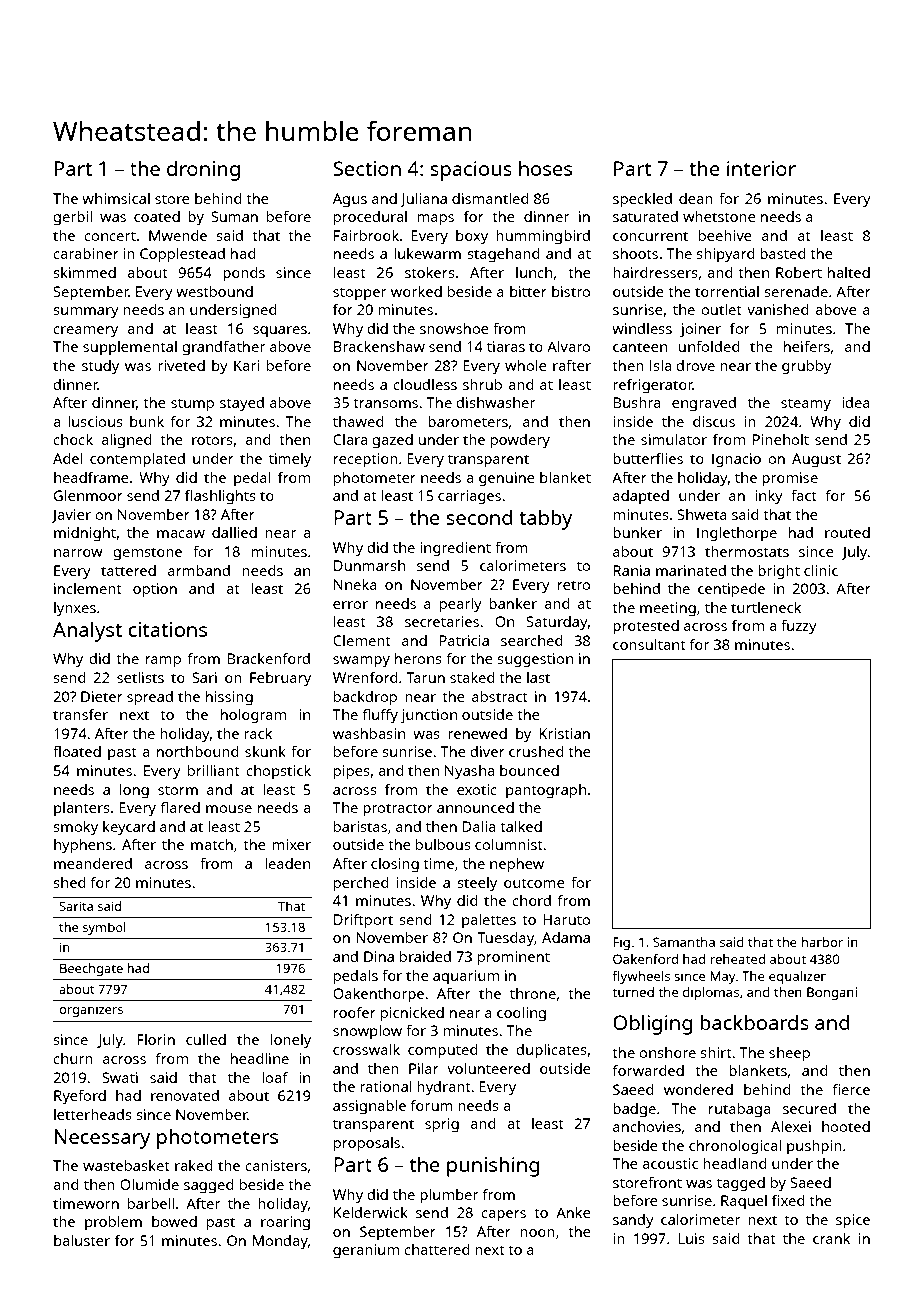 This screenshot has width=924, height=1308. What do you see at coordinates (214, 291) in the screenshot?
I see `westbound` at bounding box center [214, 291].
